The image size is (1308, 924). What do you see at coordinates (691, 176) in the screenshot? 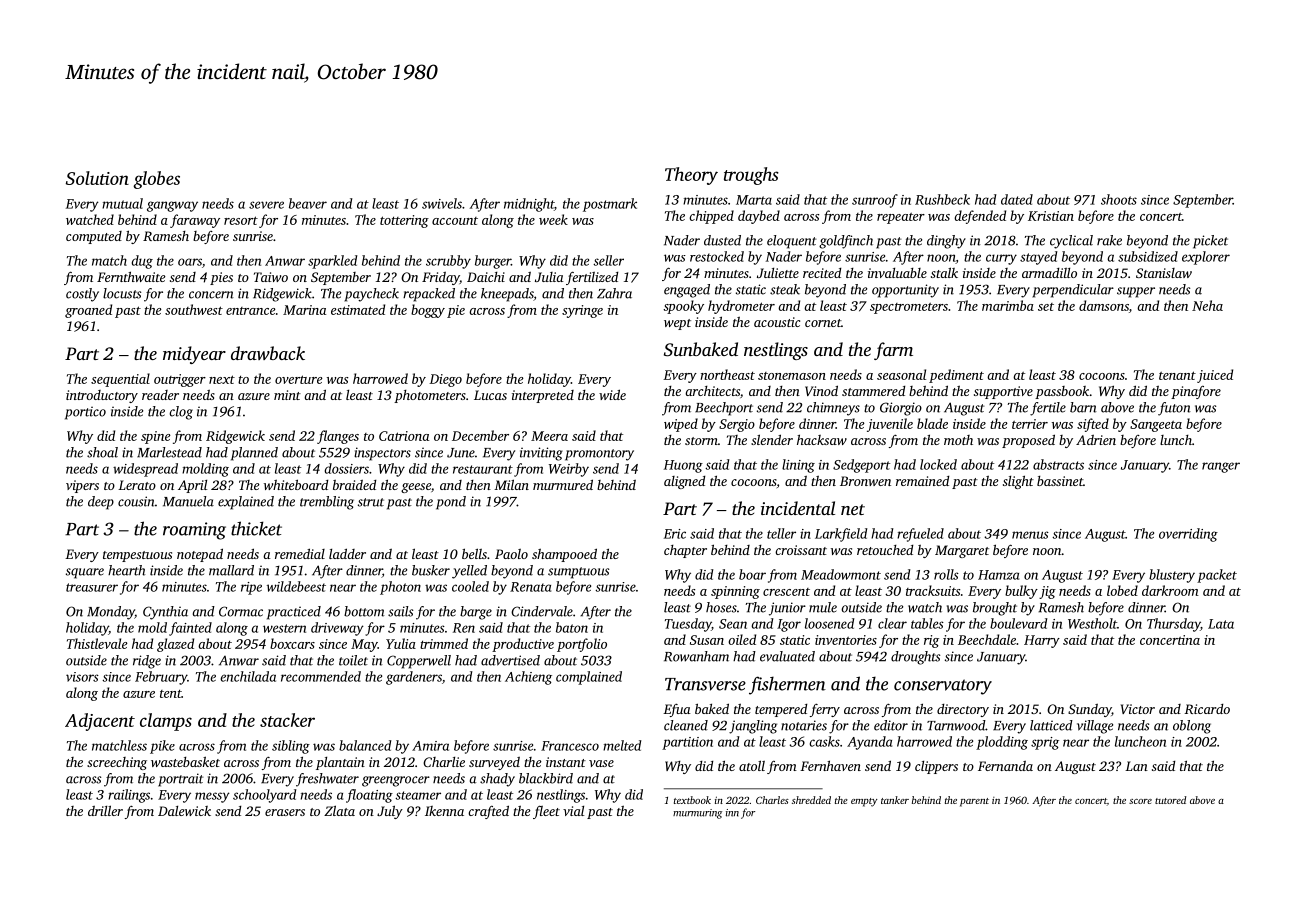
I see `Theory` at bounding box center [691, 176].
